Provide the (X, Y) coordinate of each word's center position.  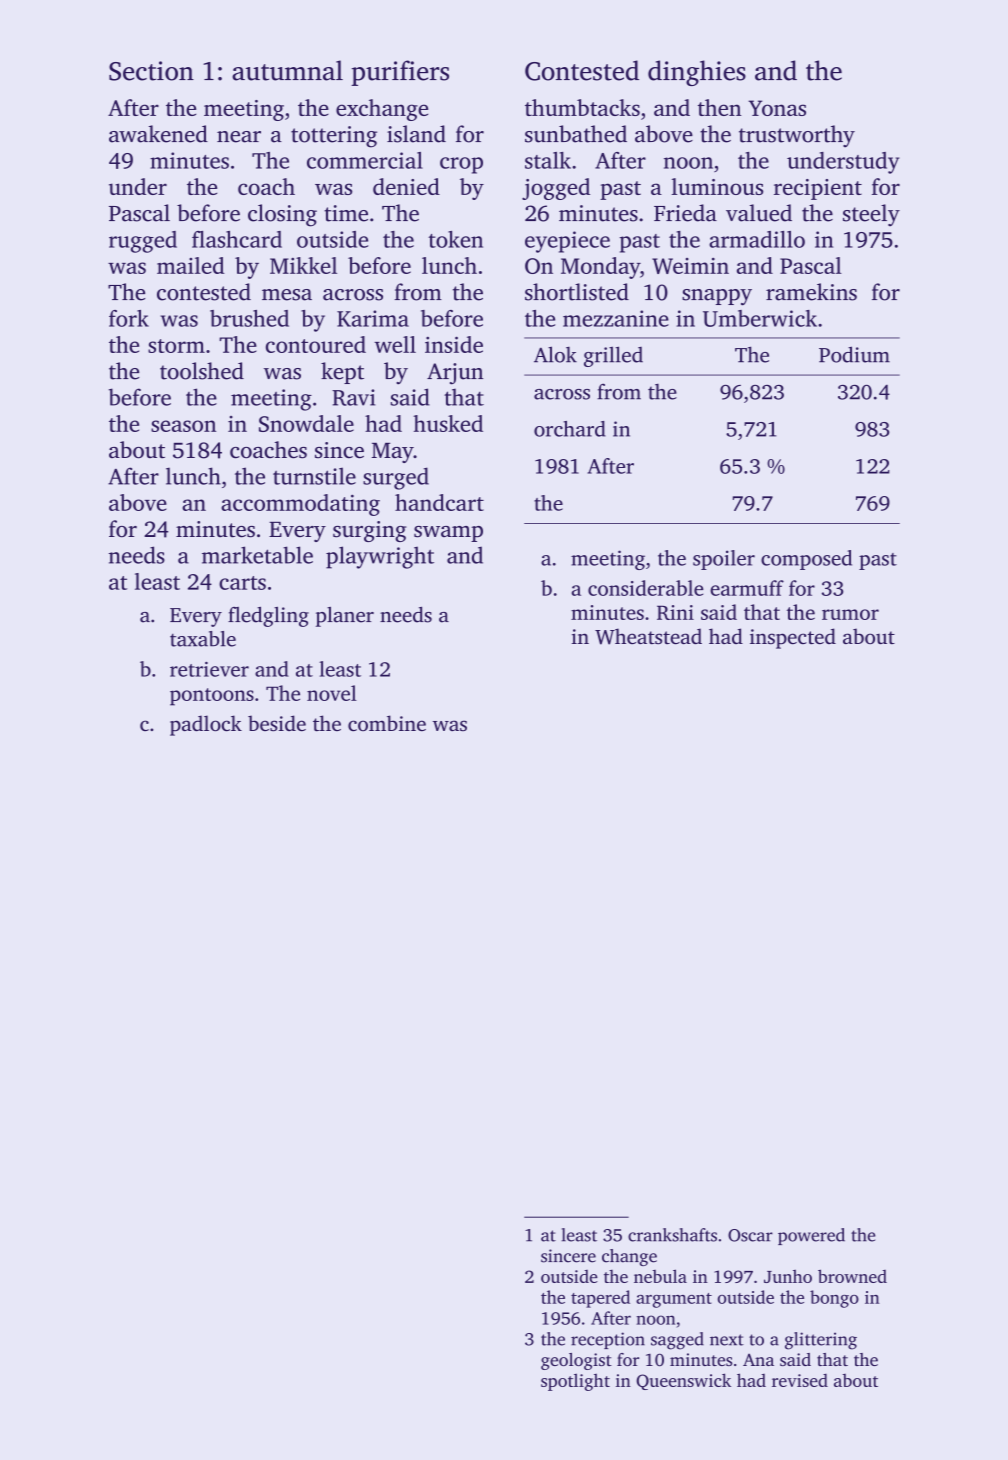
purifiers (400, 73)
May (393, 453)
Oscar (750, 1235)
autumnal (287, 70)
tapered (600, 1299)
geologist (576, 1361)
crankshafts (672, 1235)
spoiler (724, 560)
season (183, 426)
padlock (206, 725)
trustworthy (797, 136)
